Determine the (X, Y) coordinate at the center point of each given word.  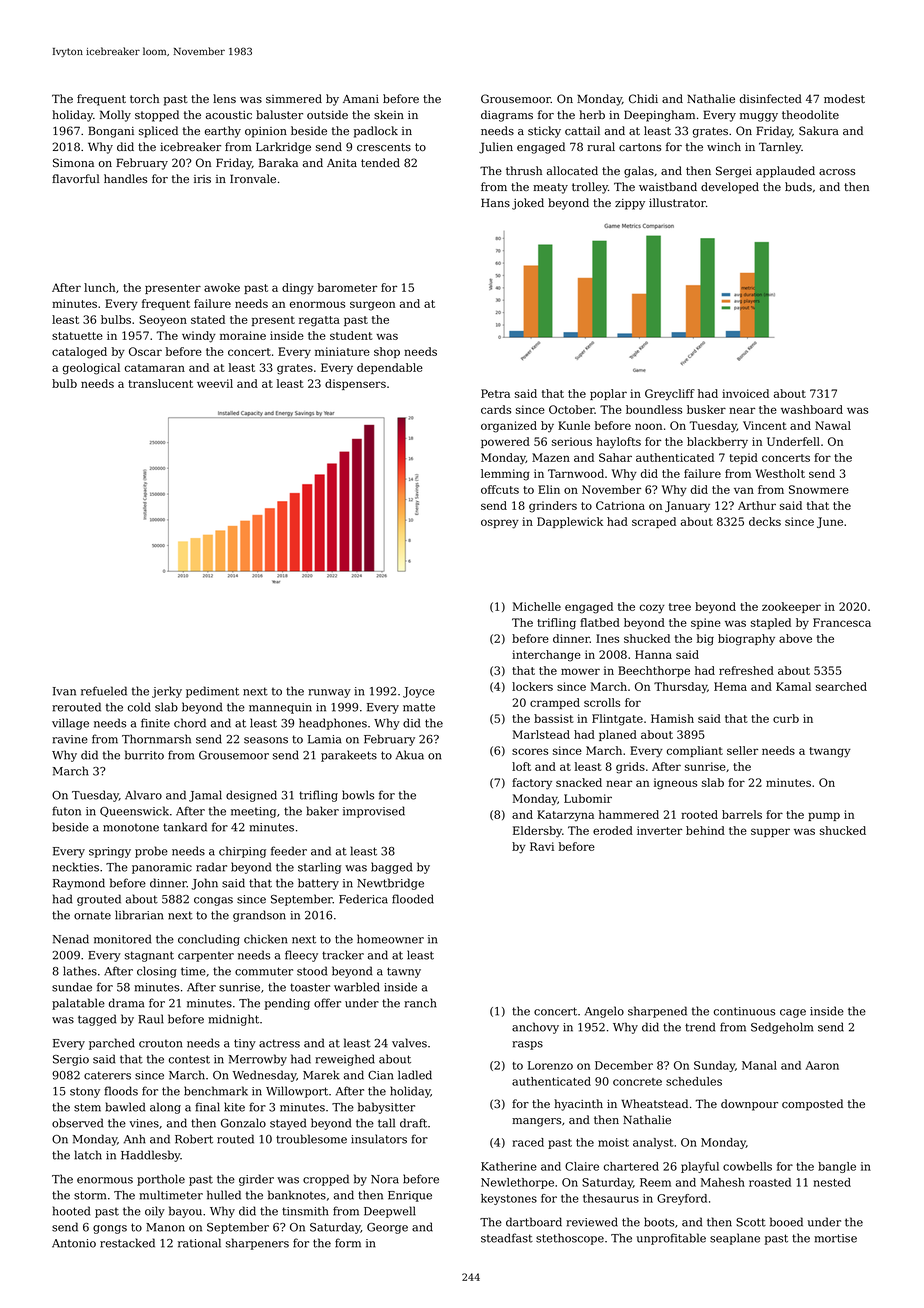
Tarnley (780, 148)
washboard (812, 409)
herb (592, 114)
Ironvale (253, 178)
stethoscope (570, 1239)
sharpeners (257, 1244)
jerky (167, 692)
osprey (500, 524)
